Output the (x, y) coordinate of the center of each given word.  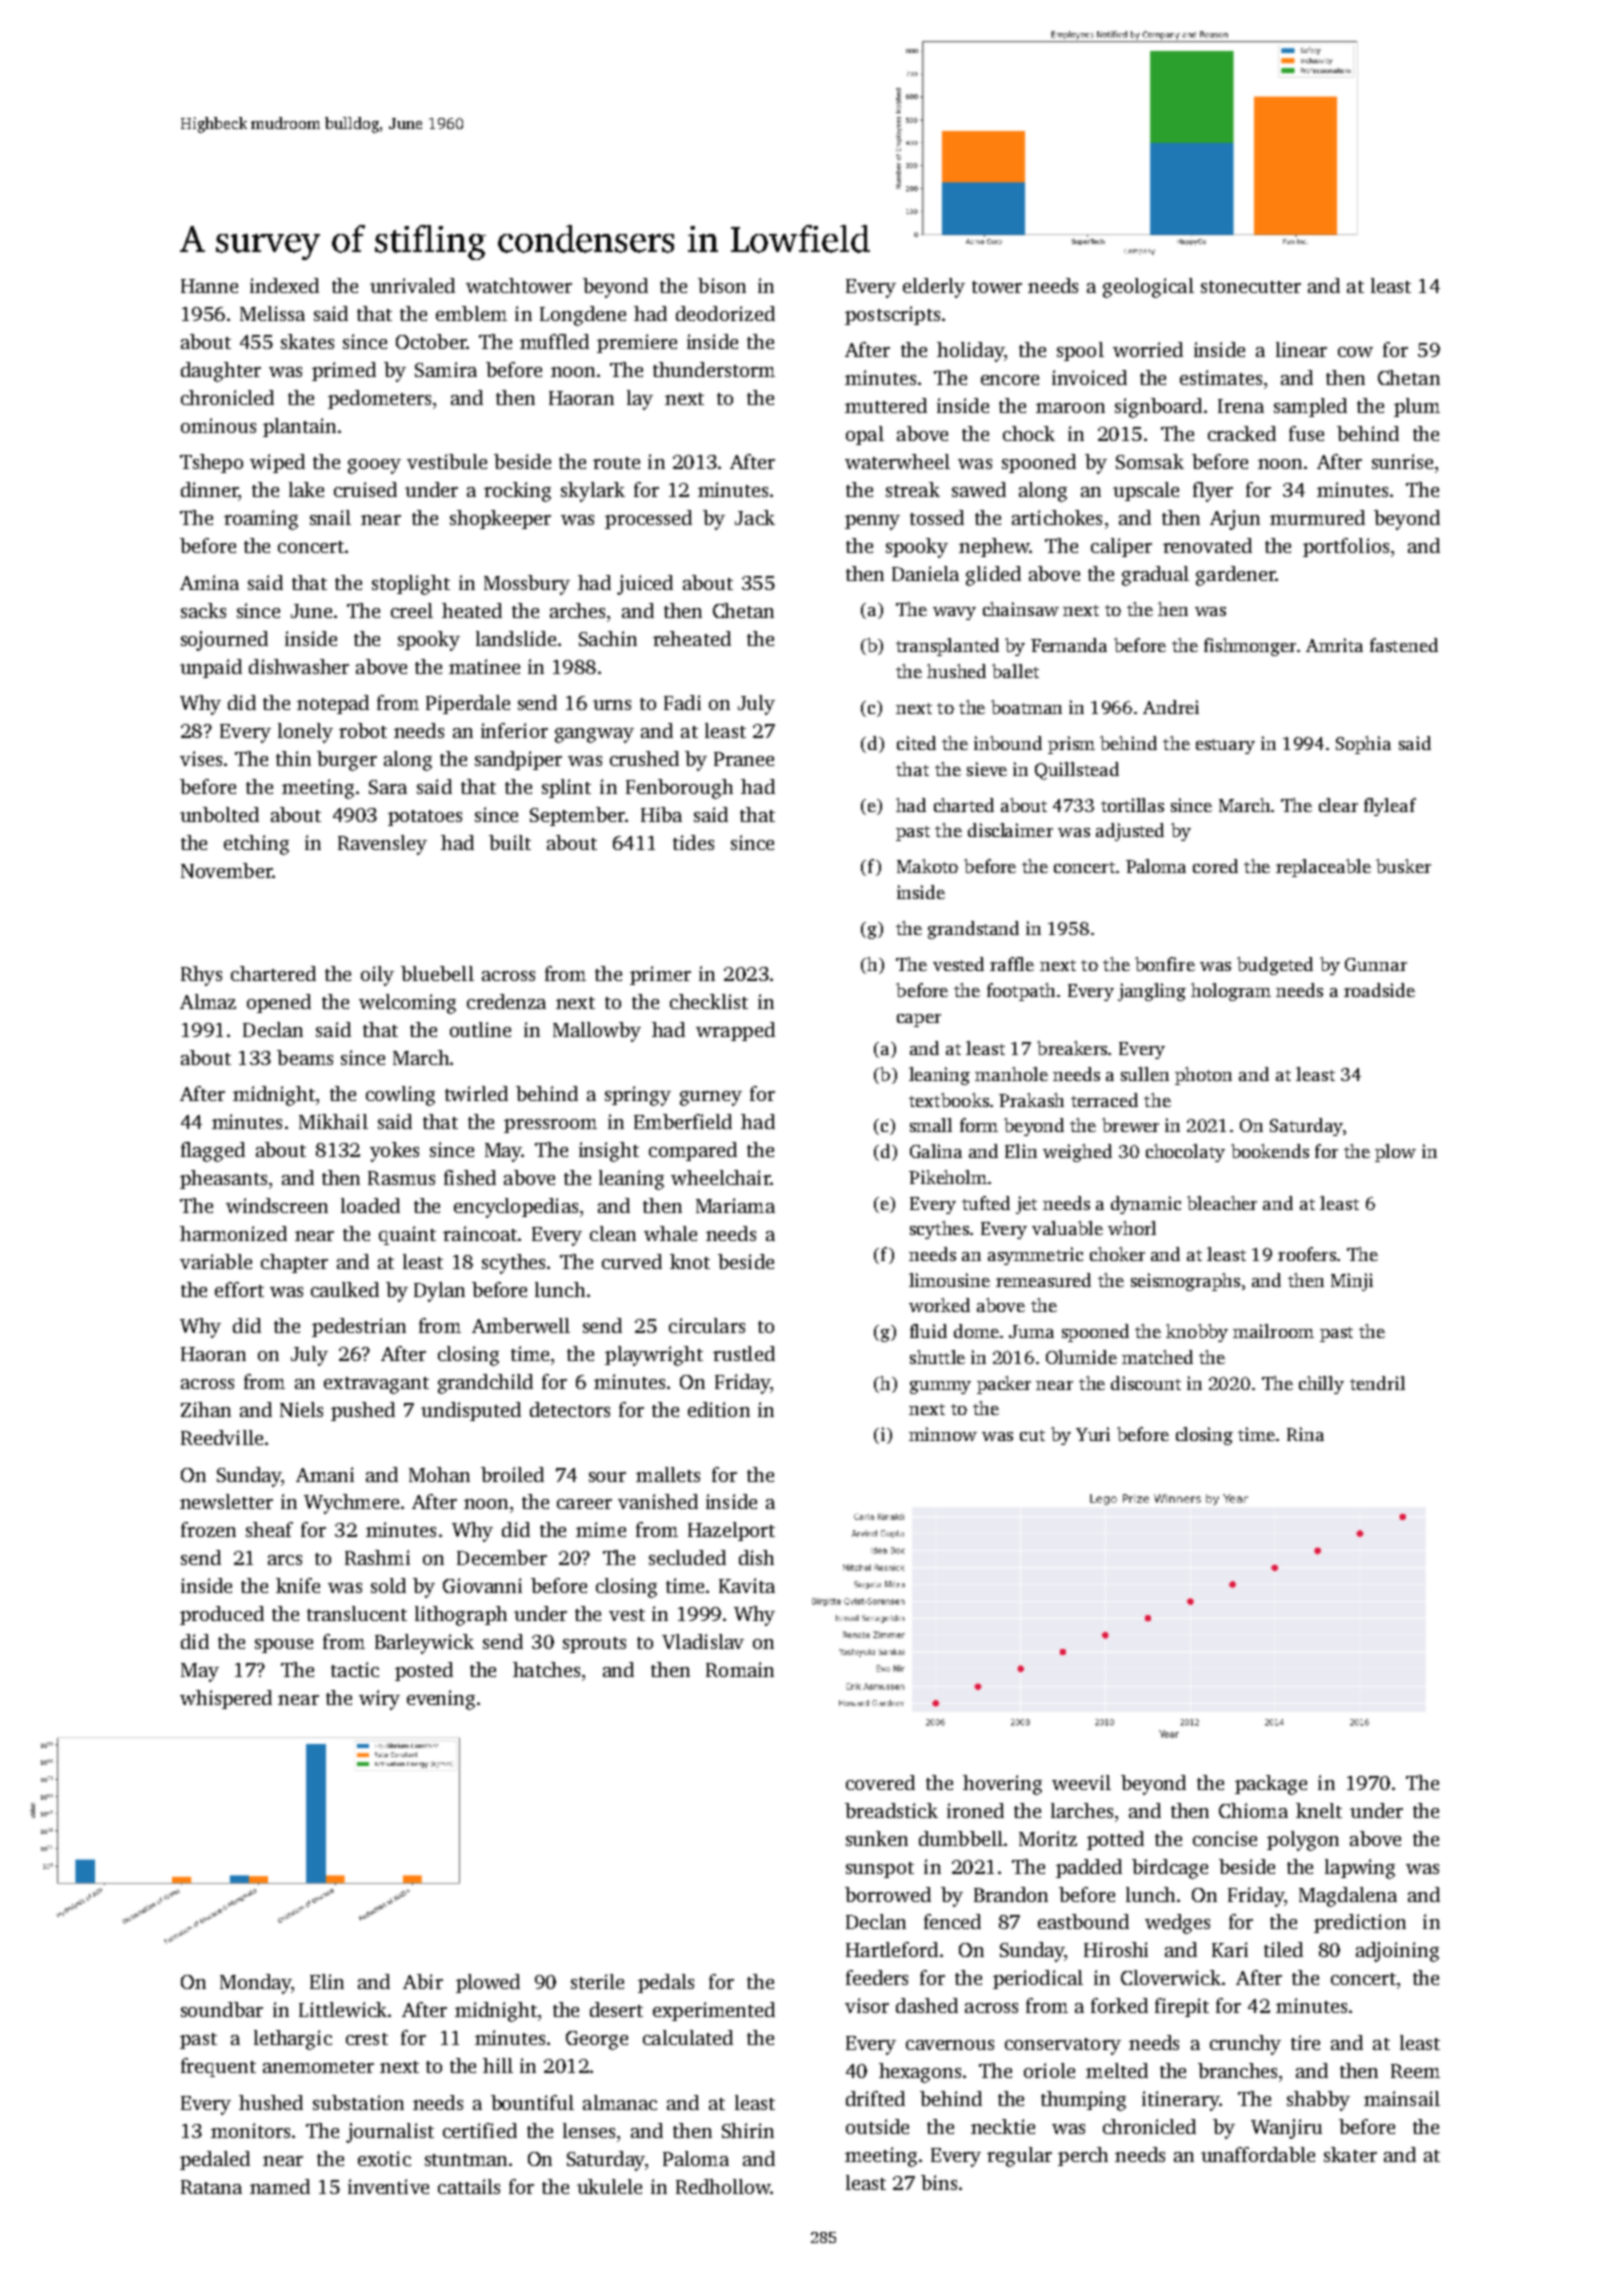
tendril (1377, 1383)
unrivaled (412, 285)
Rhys (201, 976)
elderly (934, 288)
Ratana (211, 2187)
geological (1148, 288)
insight (609, 1152)
